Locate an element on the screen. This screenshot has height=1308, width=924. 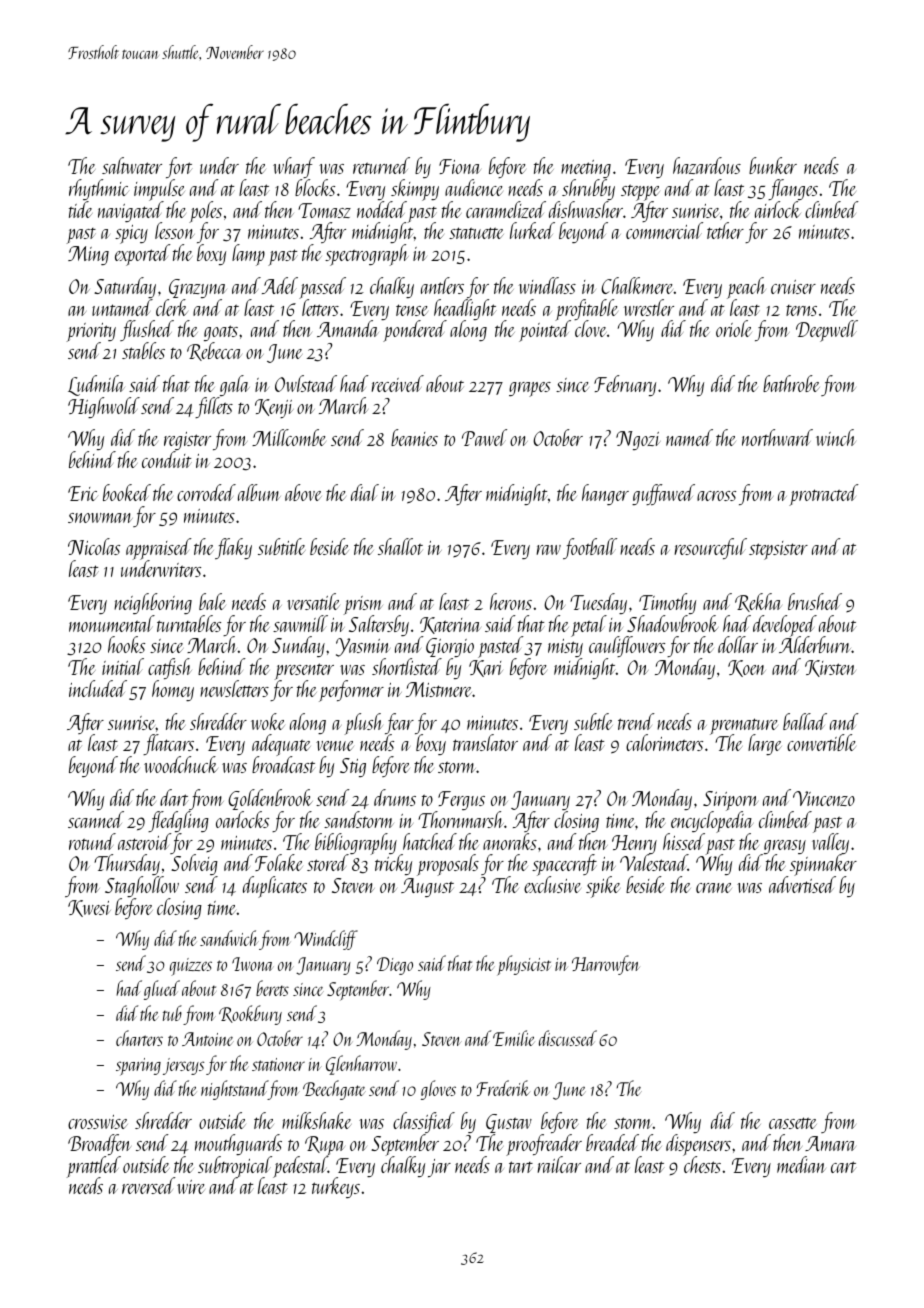
Ming is located at coordinates (88, 255).
